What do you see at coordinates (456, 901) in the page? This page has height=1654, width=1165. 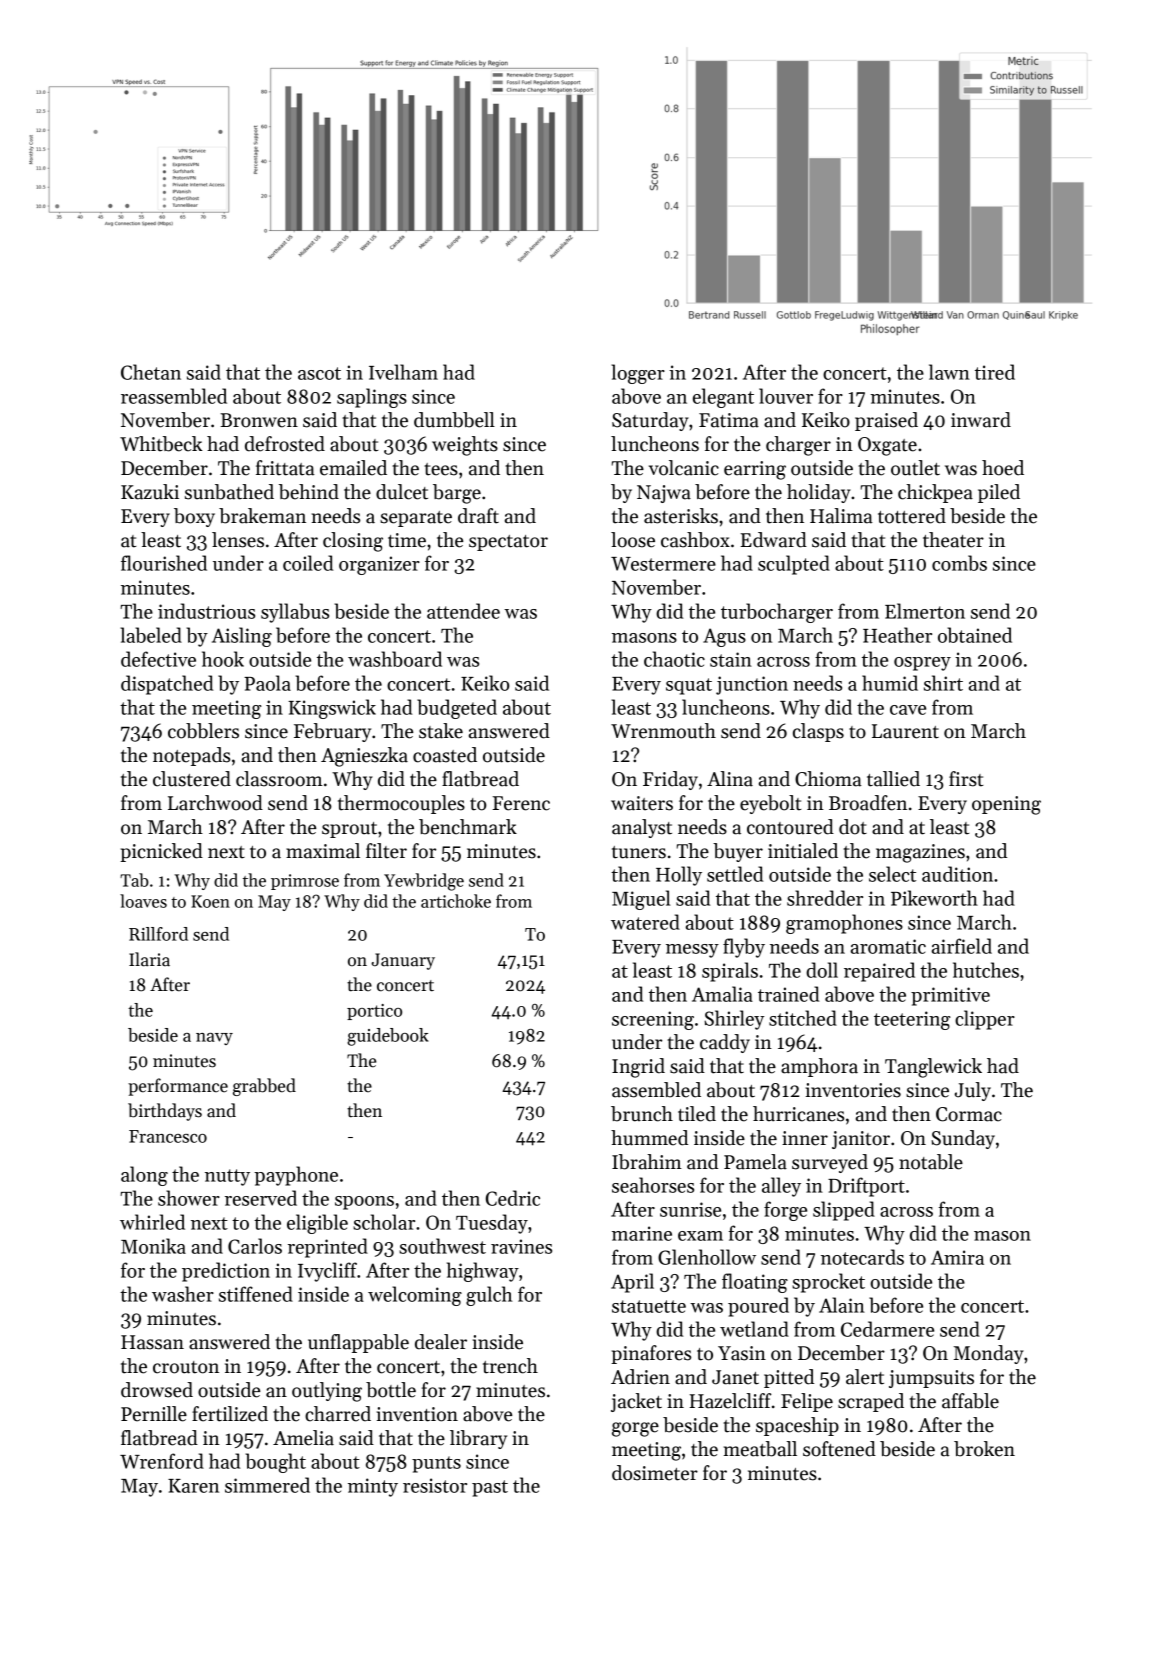 I see `artichoke` at bounding box center [456, 901].
